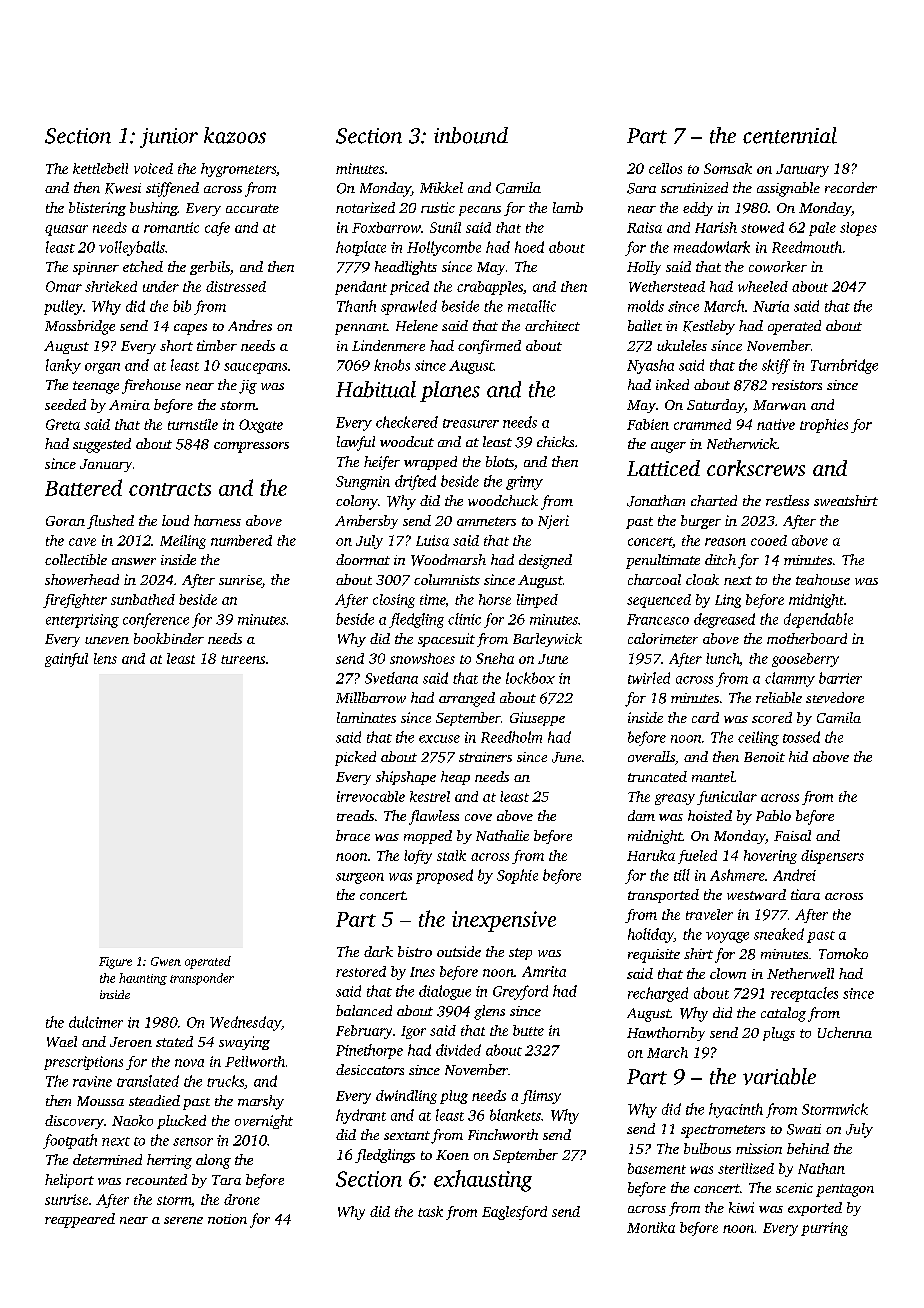 This document has height=1308, width=924. I want to click on recharged, so click(658, 994).
